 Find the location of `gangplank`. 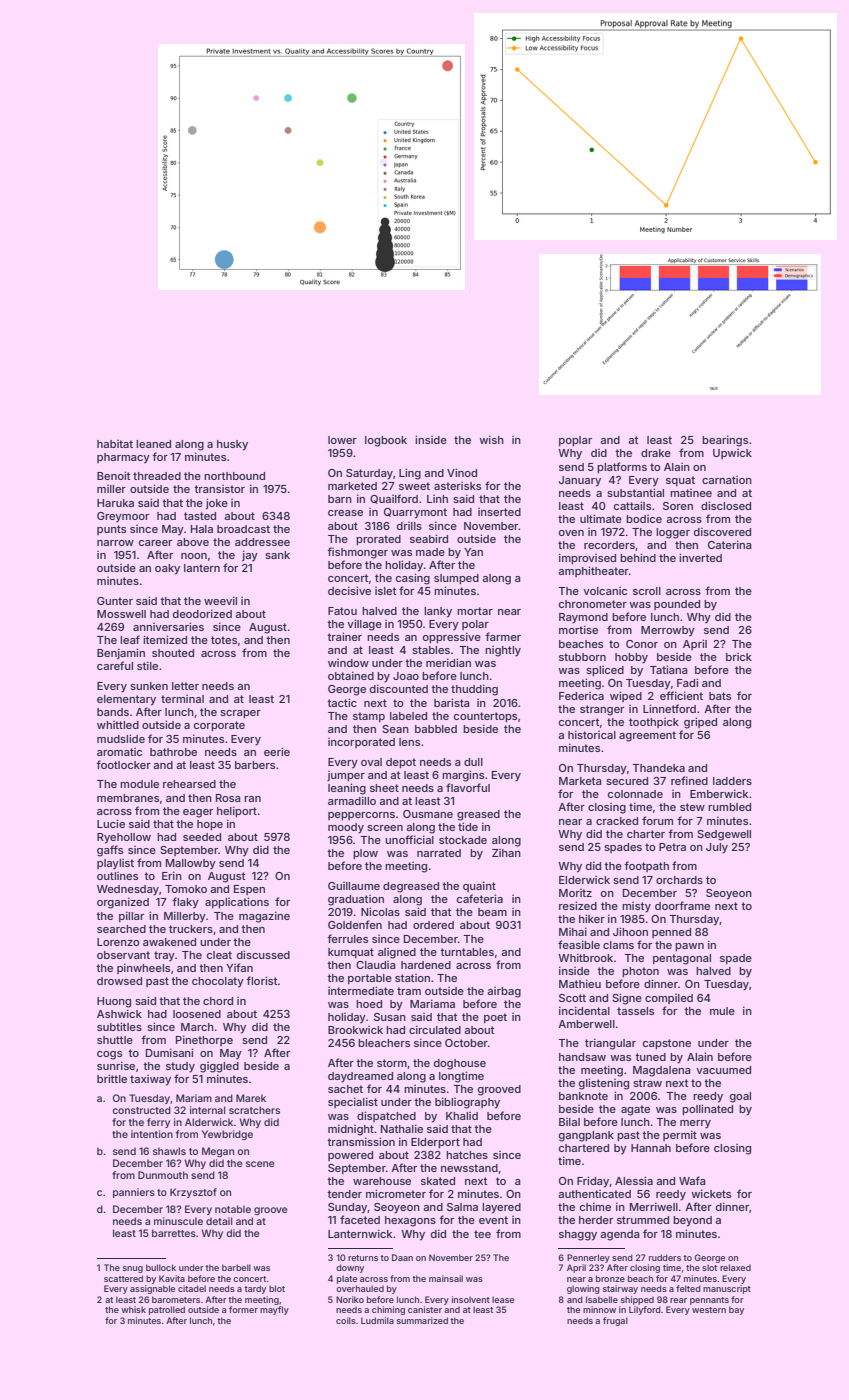

gangplank is located at coordinates (586, 1136).
